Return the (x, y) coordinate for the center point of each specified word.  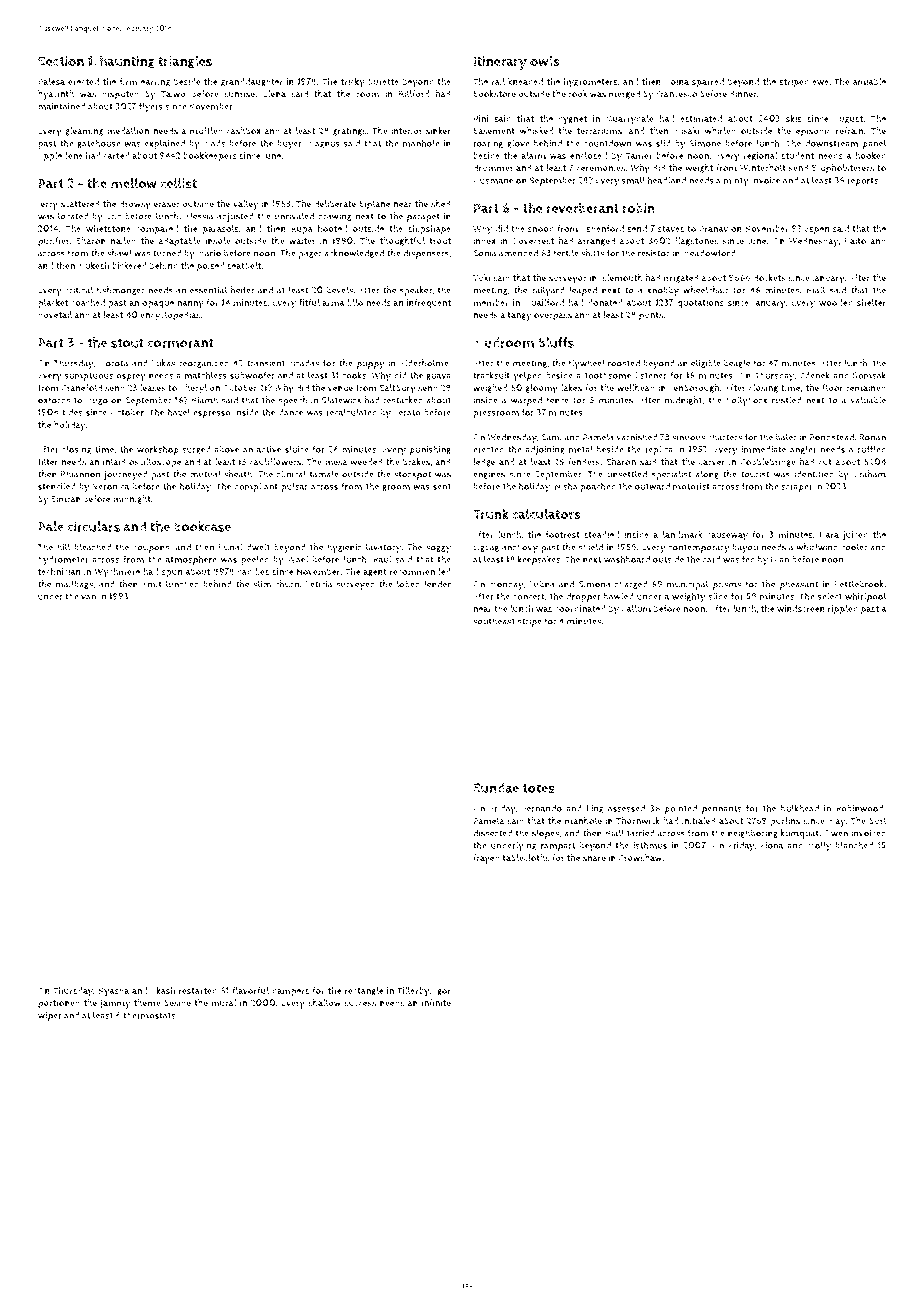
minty (736, 181)
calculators (546, 514)
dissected (492, 833)
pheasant (799, 585)
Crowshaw (640, 858)
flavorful (250, 990)
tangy (519, 316)
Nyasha (113, 992)
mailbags (74, 584)
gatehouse (99, 143)
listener (651, 375)
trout (440, 241)
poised (211, 266)
